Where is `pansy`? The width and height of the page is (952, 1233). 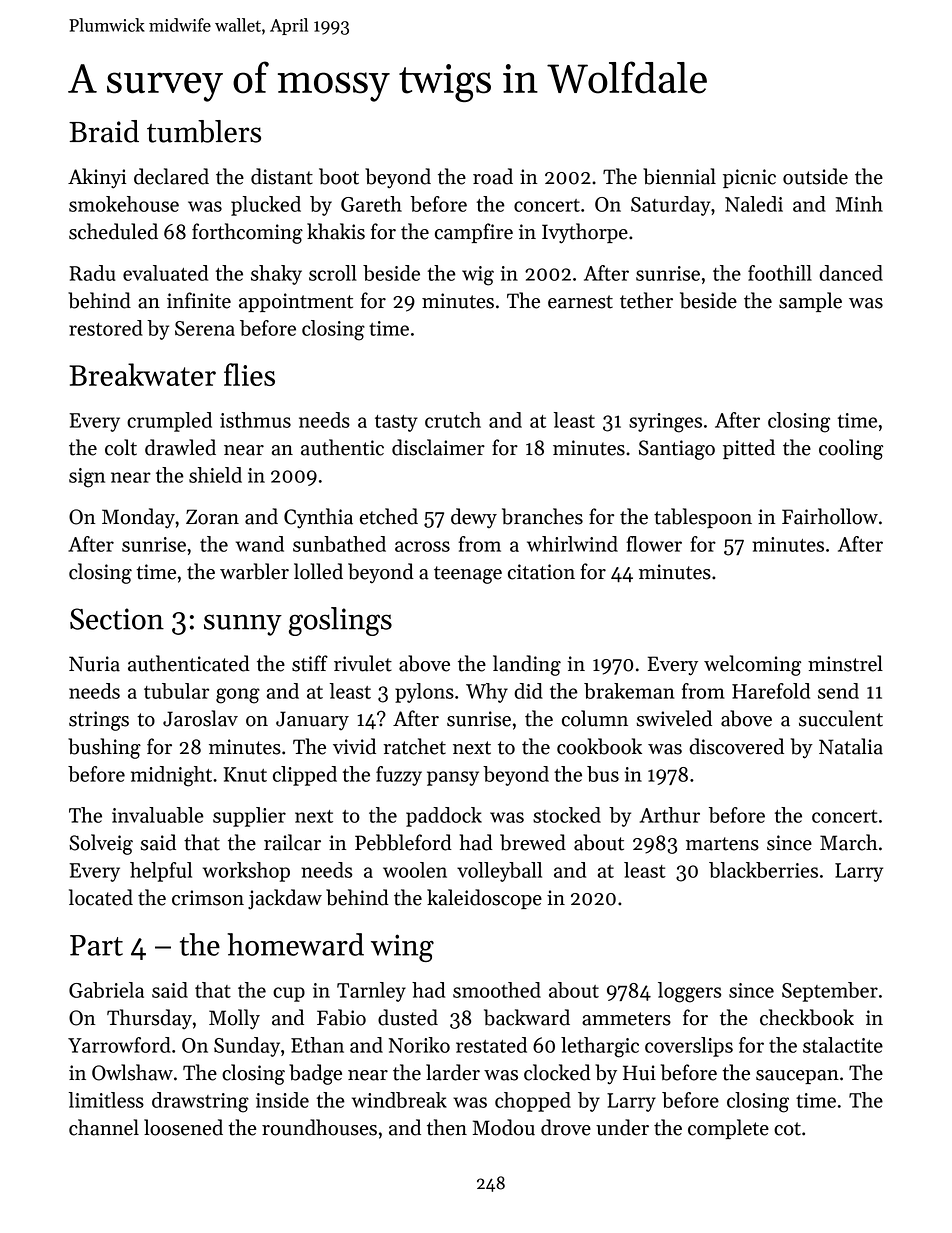
pansy is located at coordinates (453, 778).
